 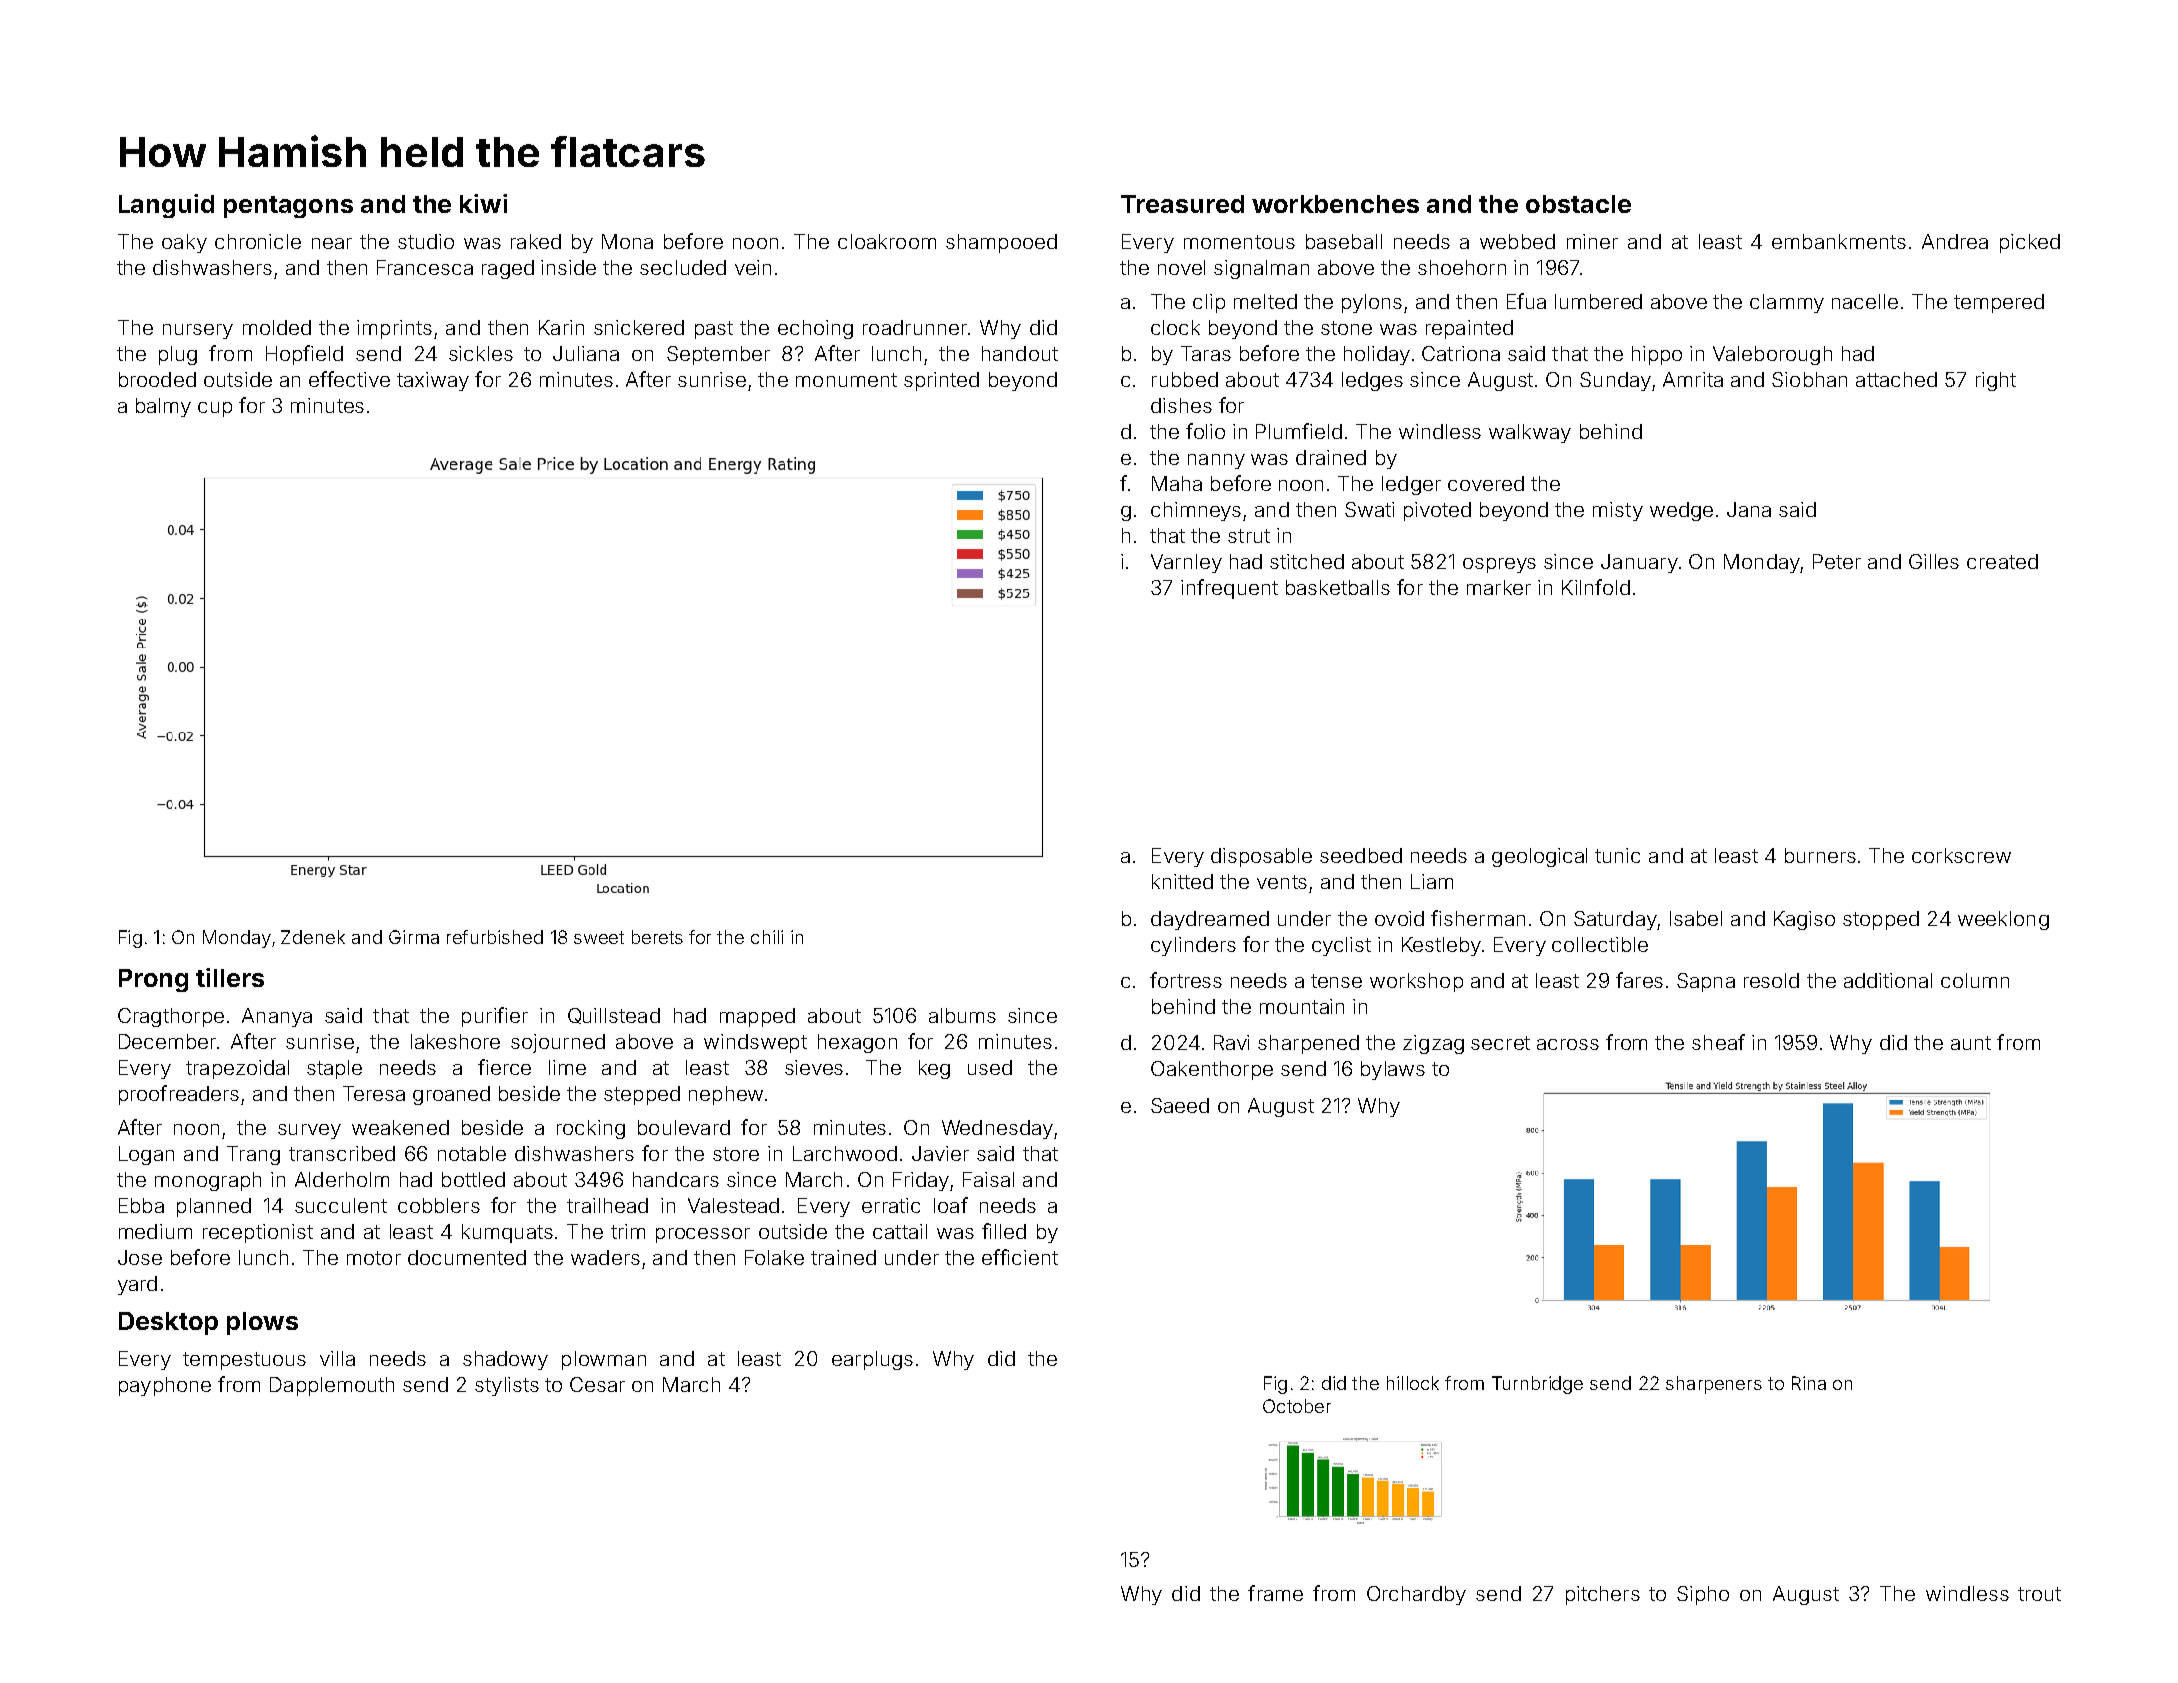 What do you see at coordinates (1275, 1593) in the screenshot?
I see `frame` at bounding box center [1275, 1593].
